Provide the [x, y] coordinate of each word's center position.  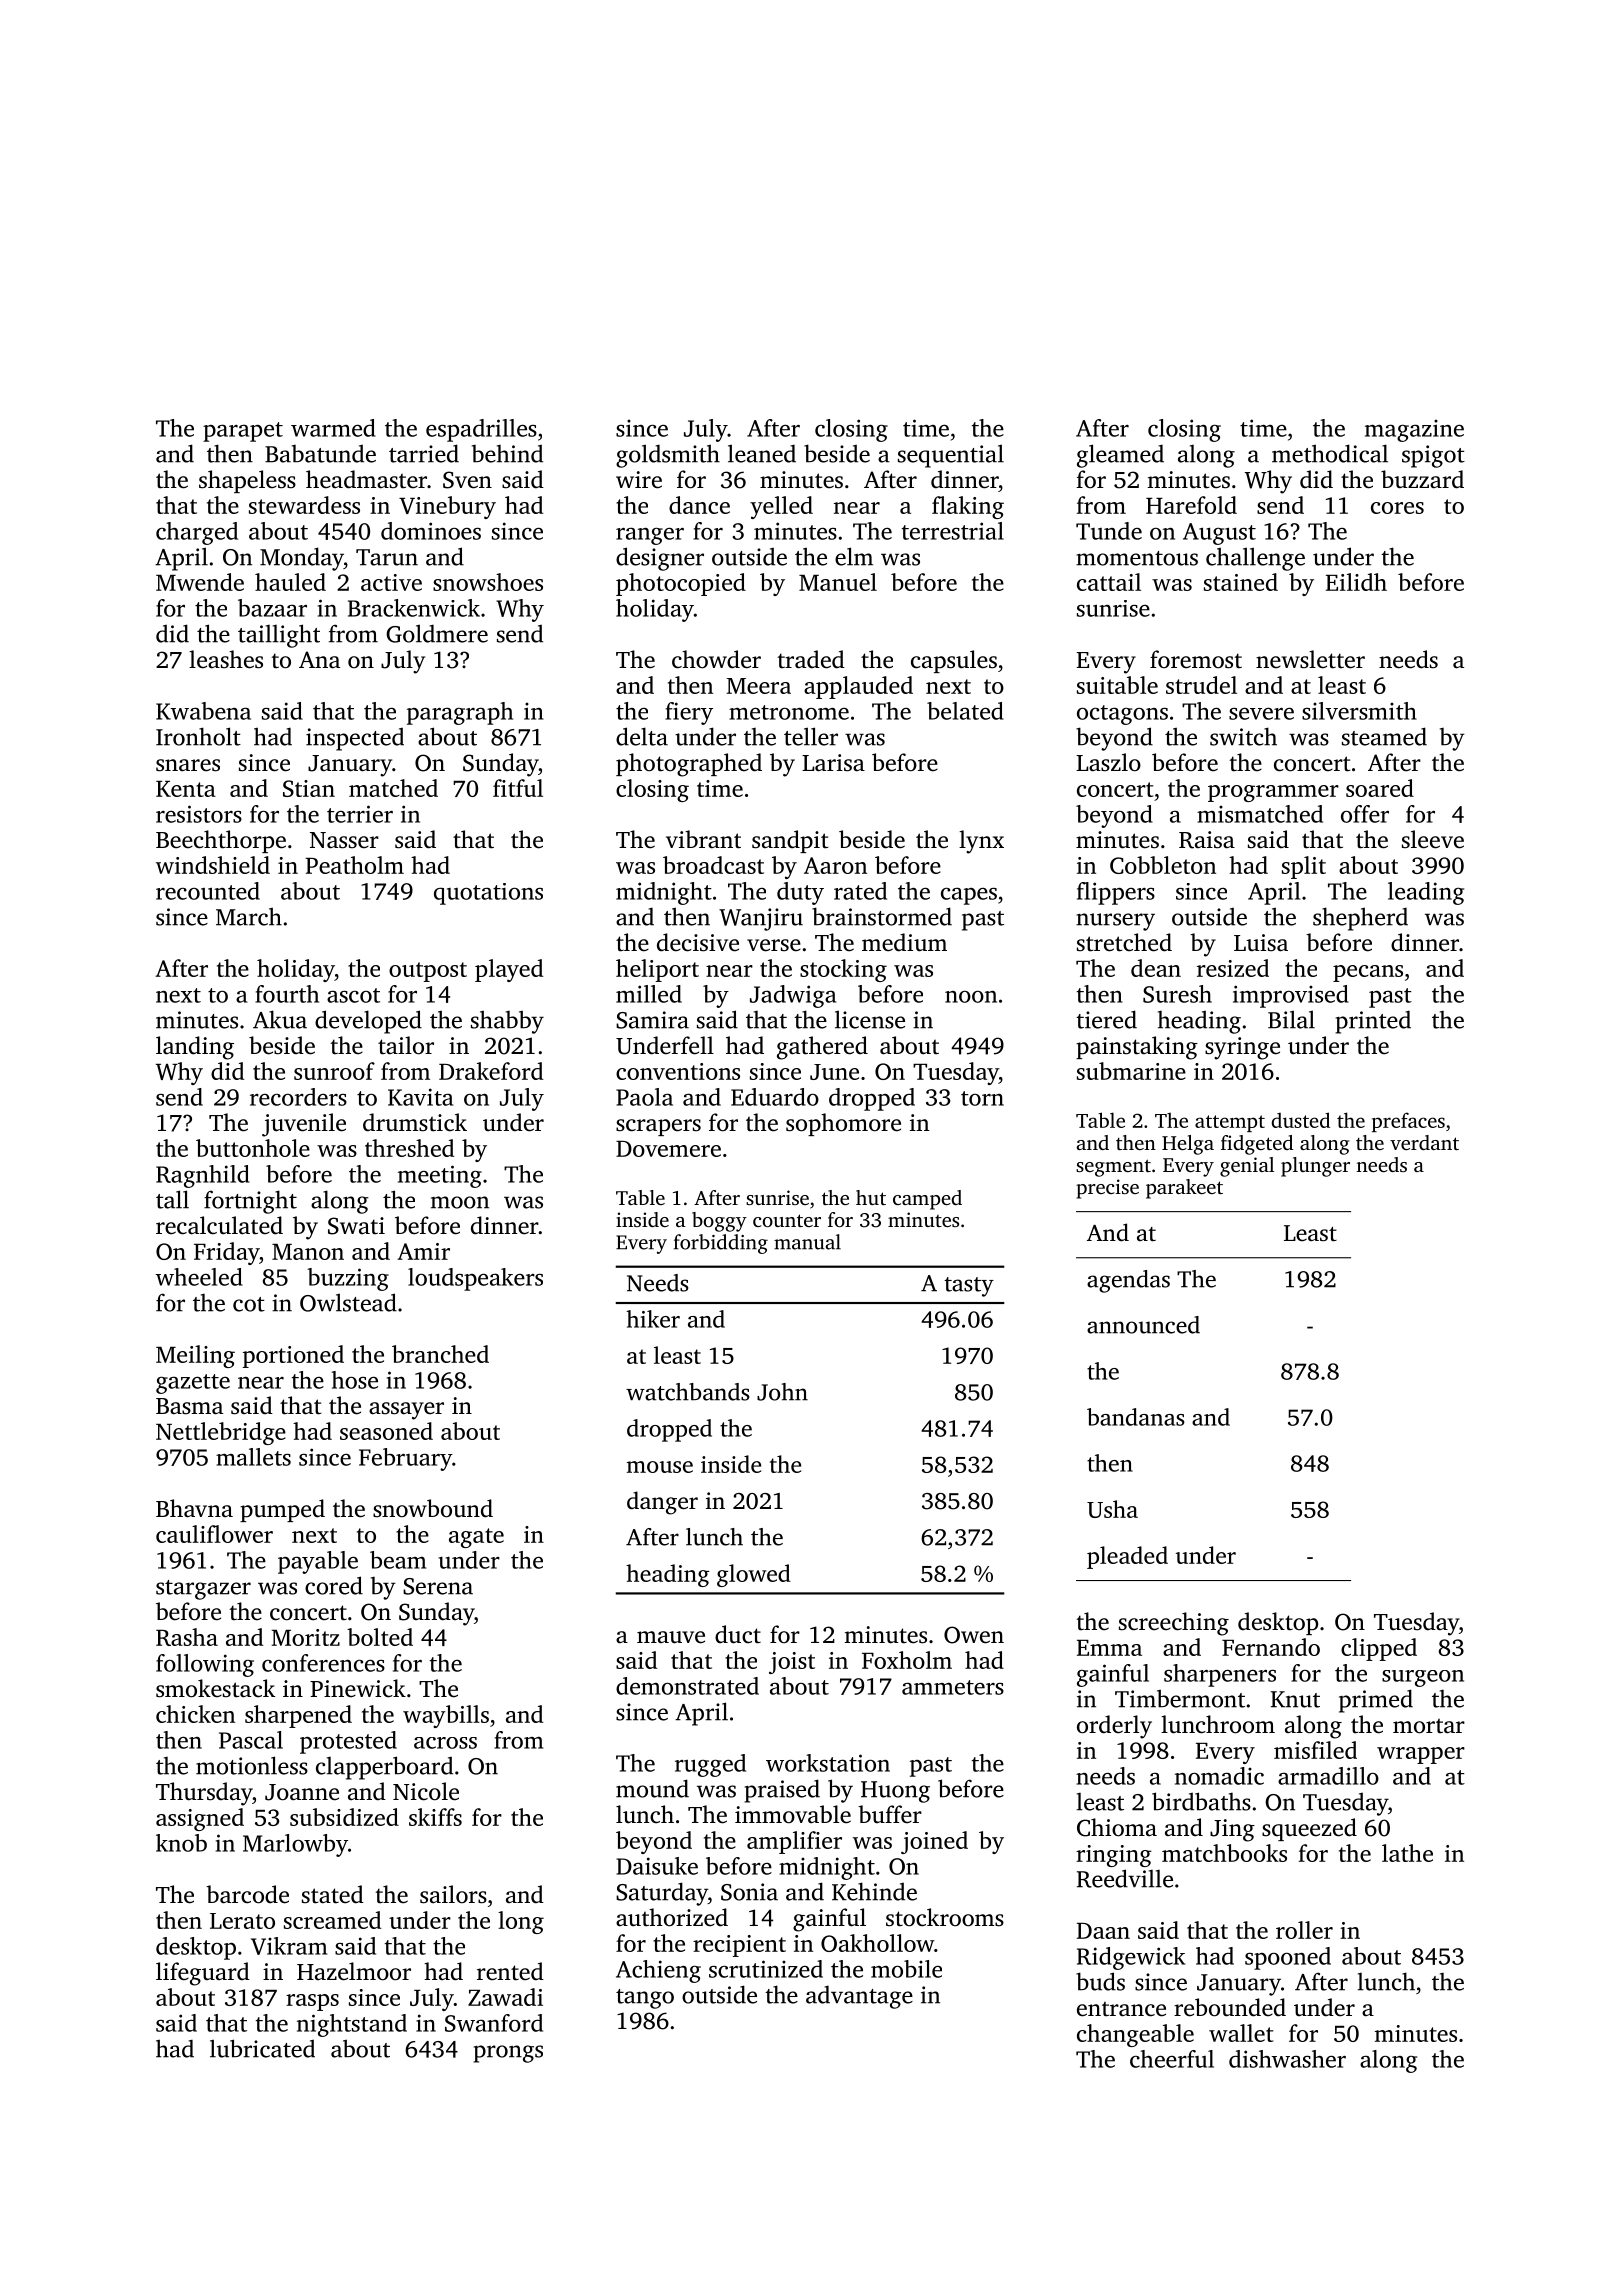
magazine [1414, 431]
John [782, 1392]
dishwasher [1287, 2059]
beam [398, 1560]
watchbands [688, 1392]
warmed [333, 428]
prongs [508, 2054]
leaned [762, 453]
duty [800, 893]
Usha [1112, 1509]
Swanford [494, 2023]
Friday [226, 1253]
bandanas [1136, 1417]
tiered [1106, 1019]
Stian [309, 788]
